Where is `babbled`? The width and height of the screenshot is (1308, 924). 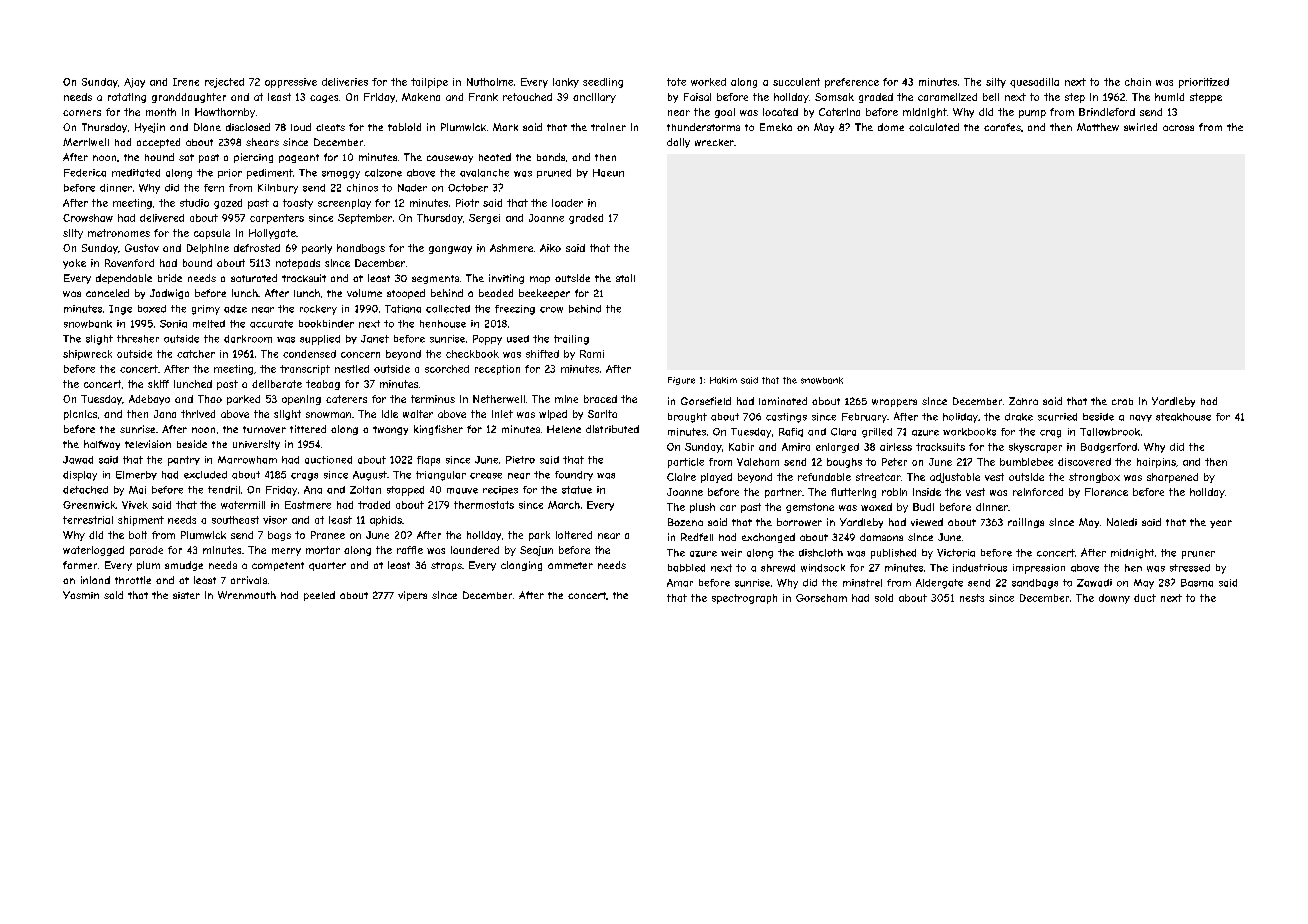
babbled is located at coordinates (686, 568).
